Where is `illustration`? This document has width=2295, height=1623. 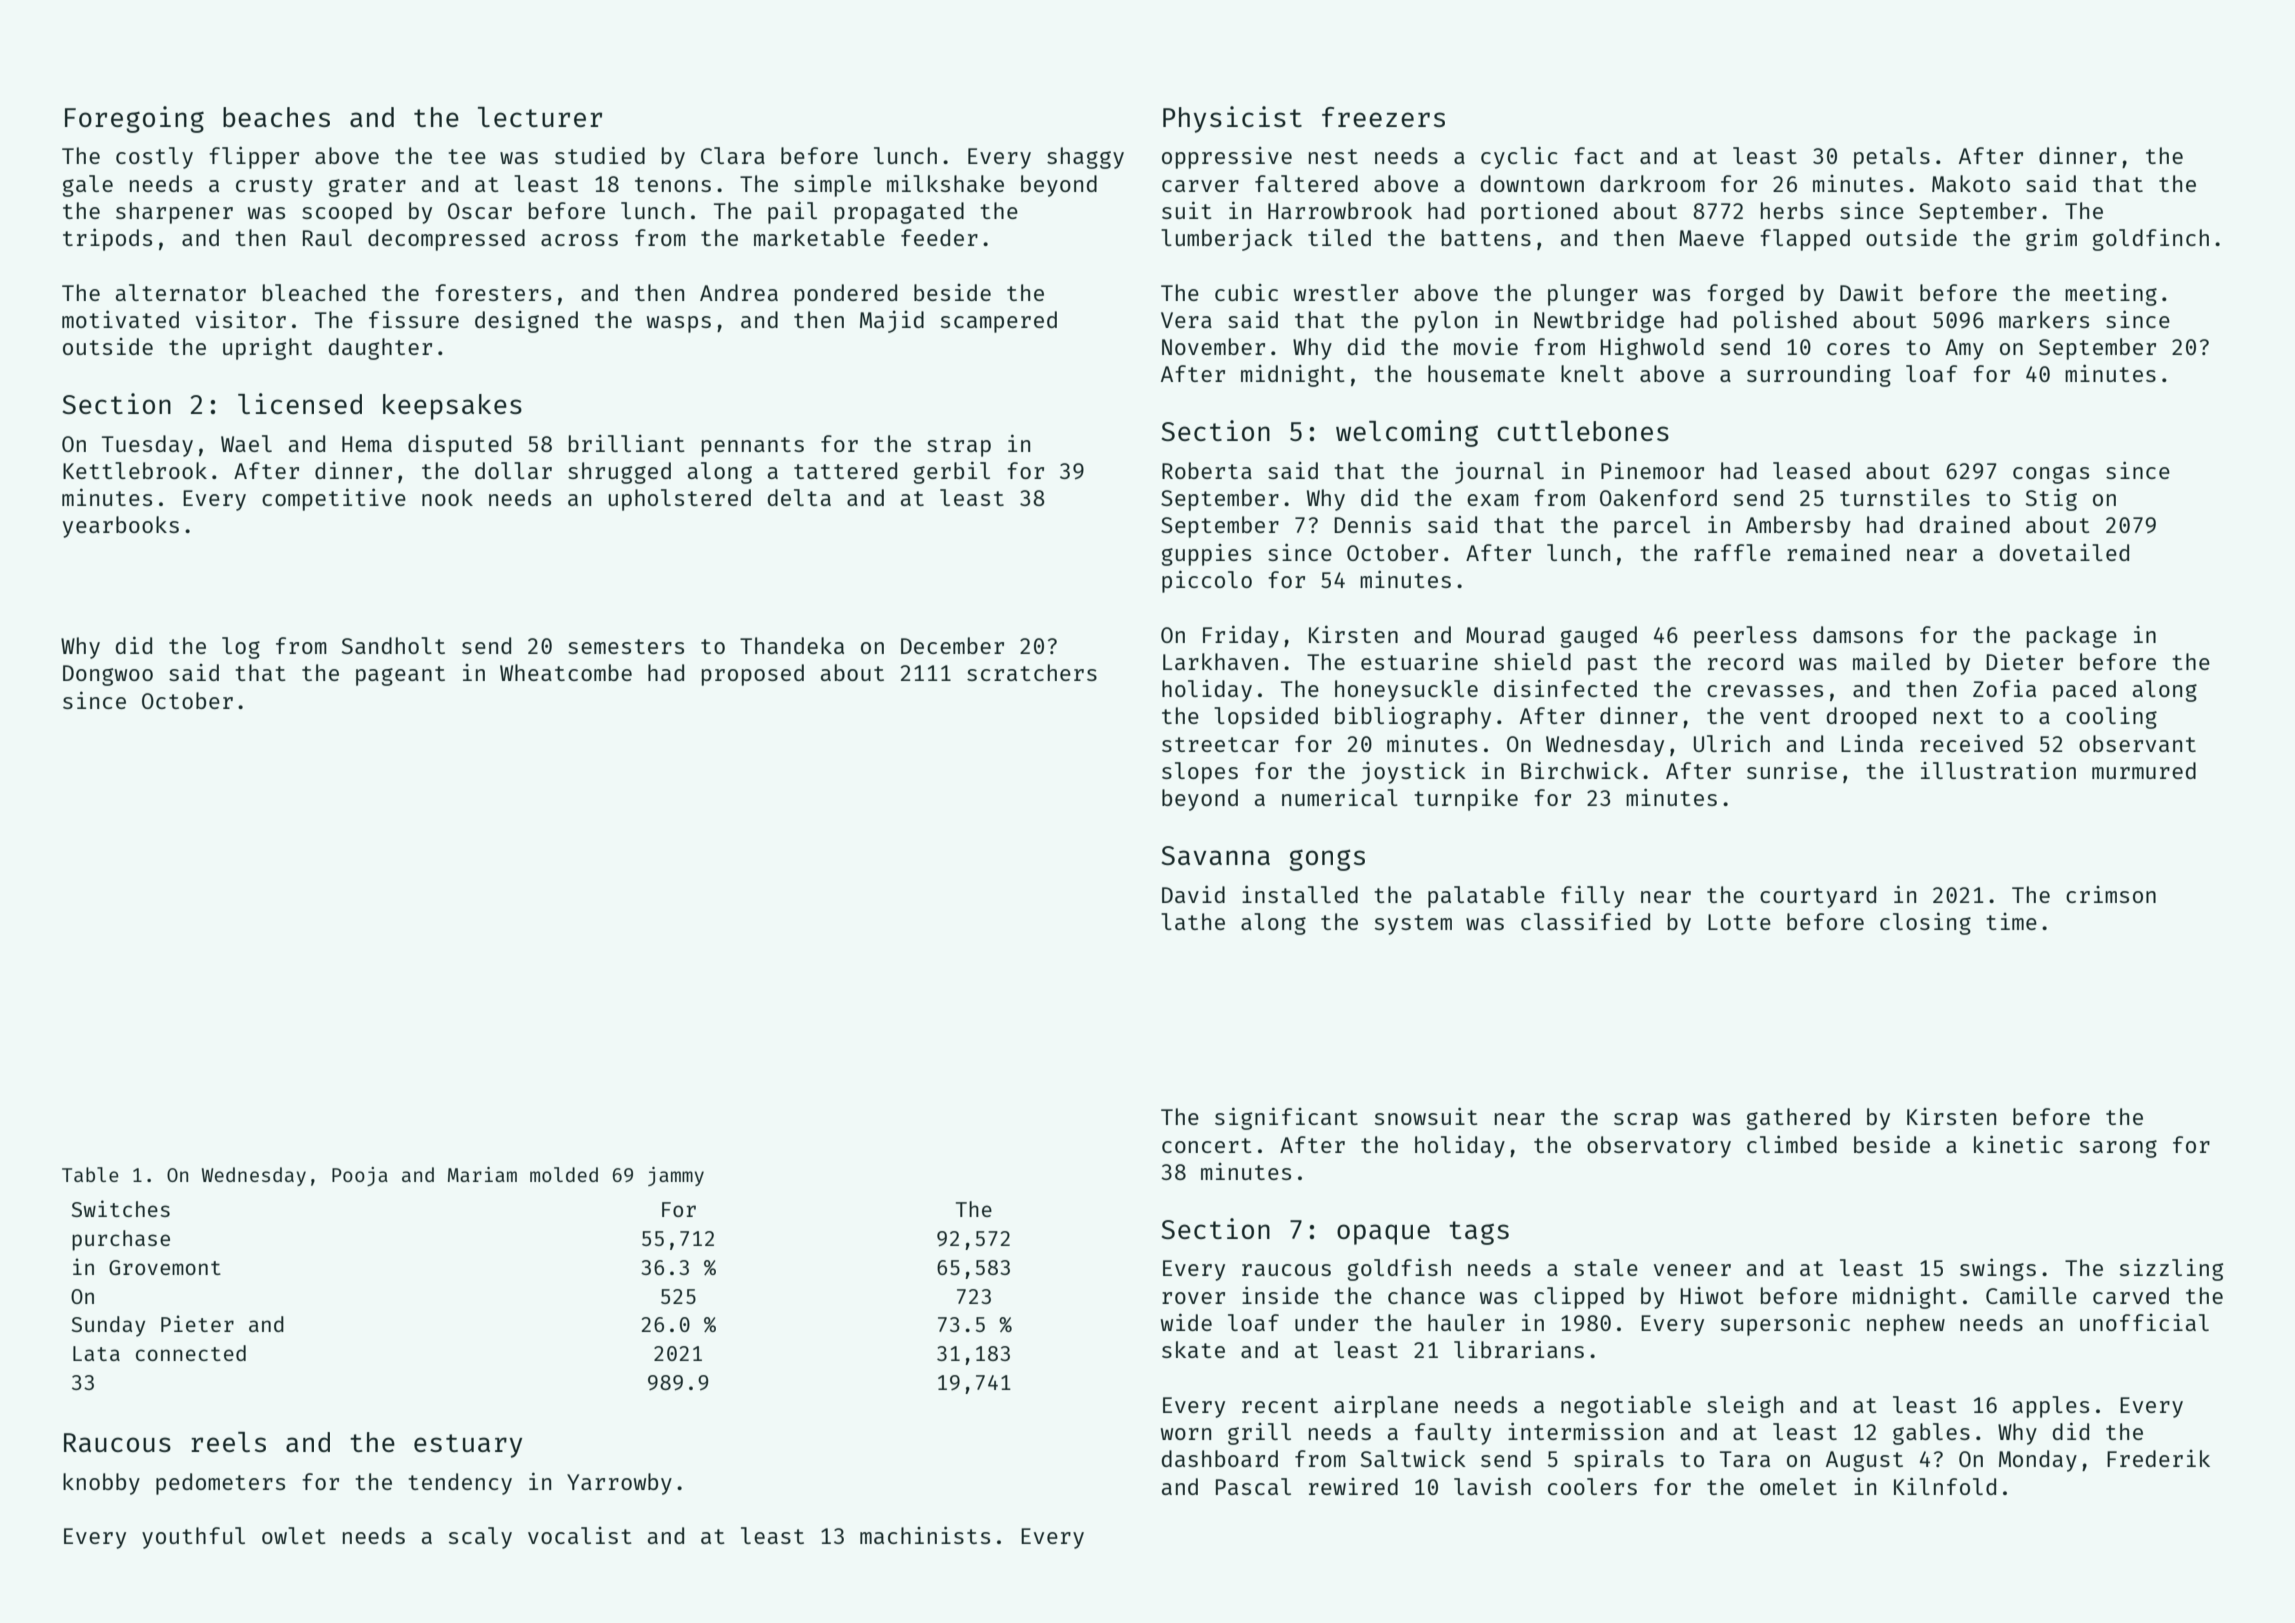
illustration is located at coordinates (1998, 770).
